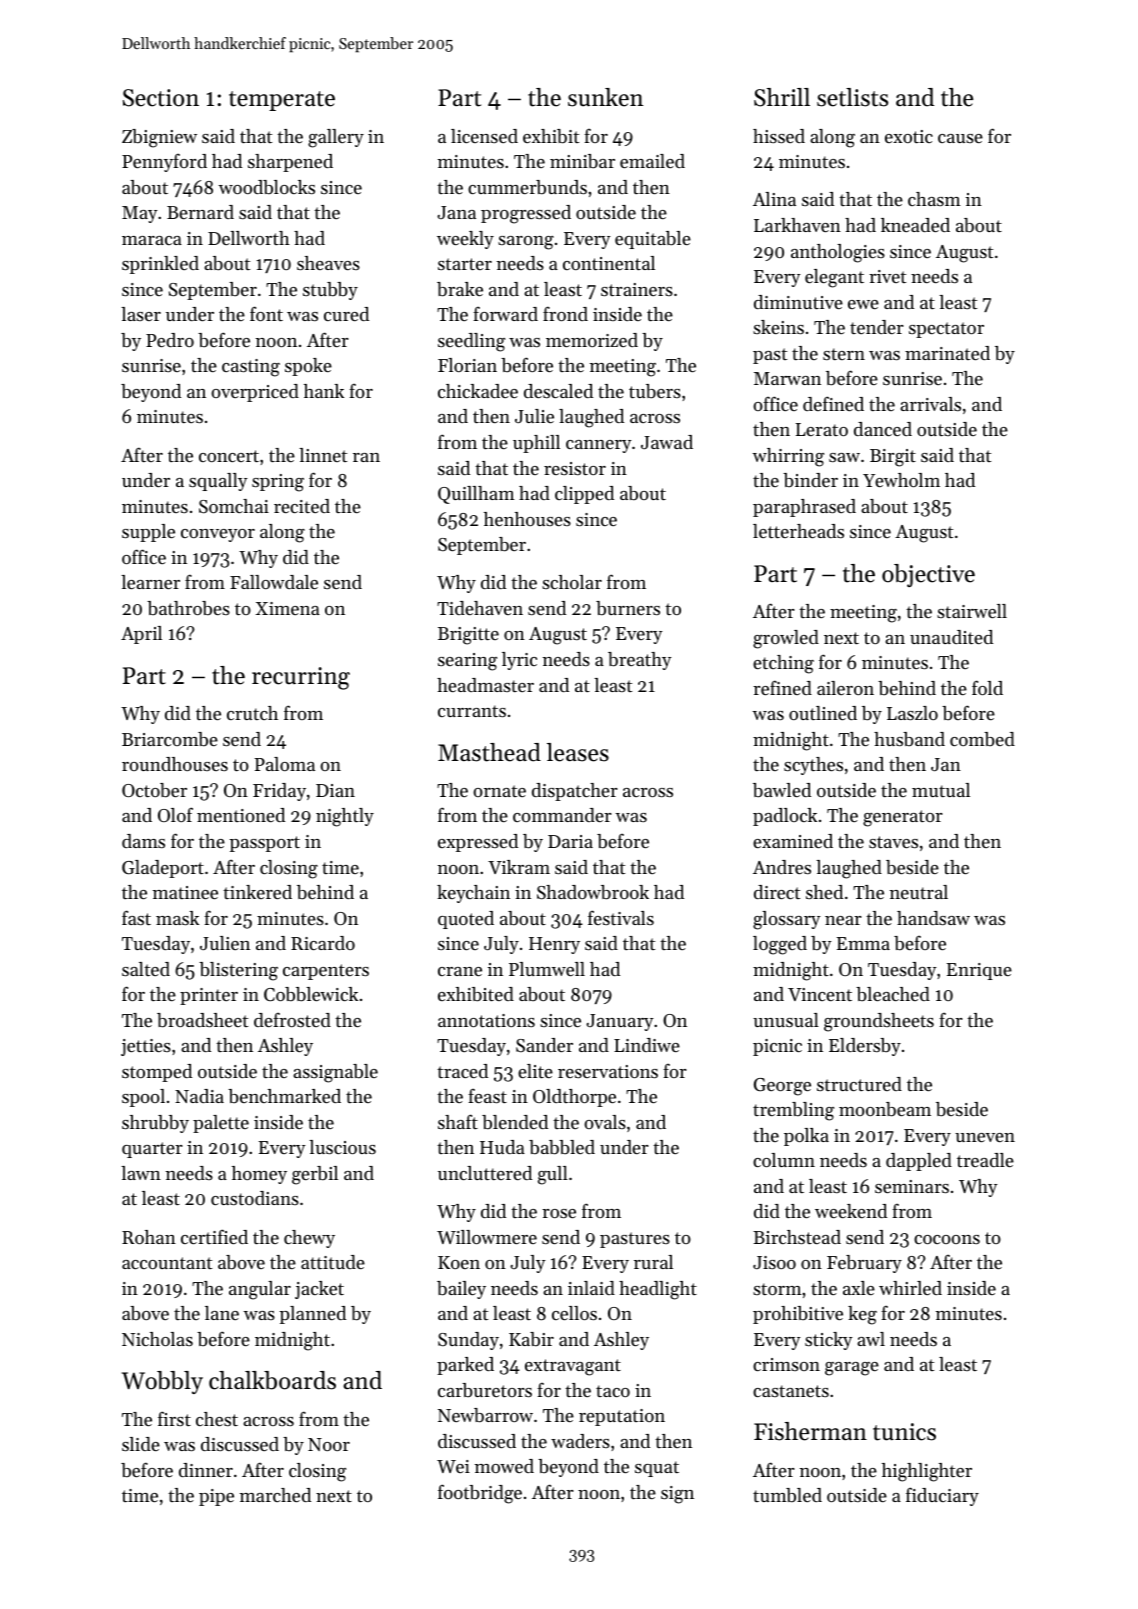 The width and height of the screenshot is (1138, 1609). What do you see at coordinates (930, 404) in the screenshot?
I see `arrivals` at bounding box center [930, 404].
